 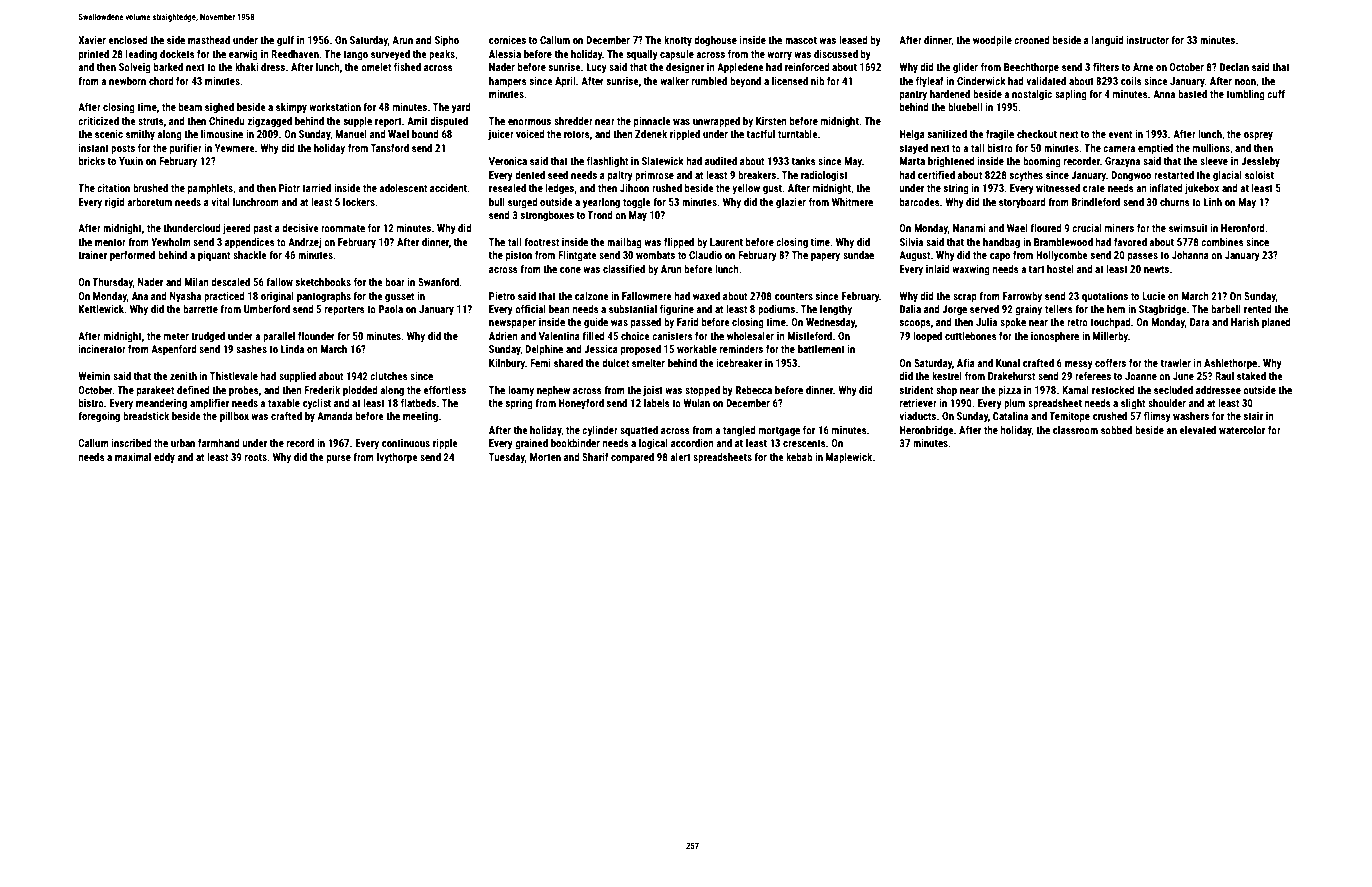 I want to click on smelter, so click(x=648, y=363).
